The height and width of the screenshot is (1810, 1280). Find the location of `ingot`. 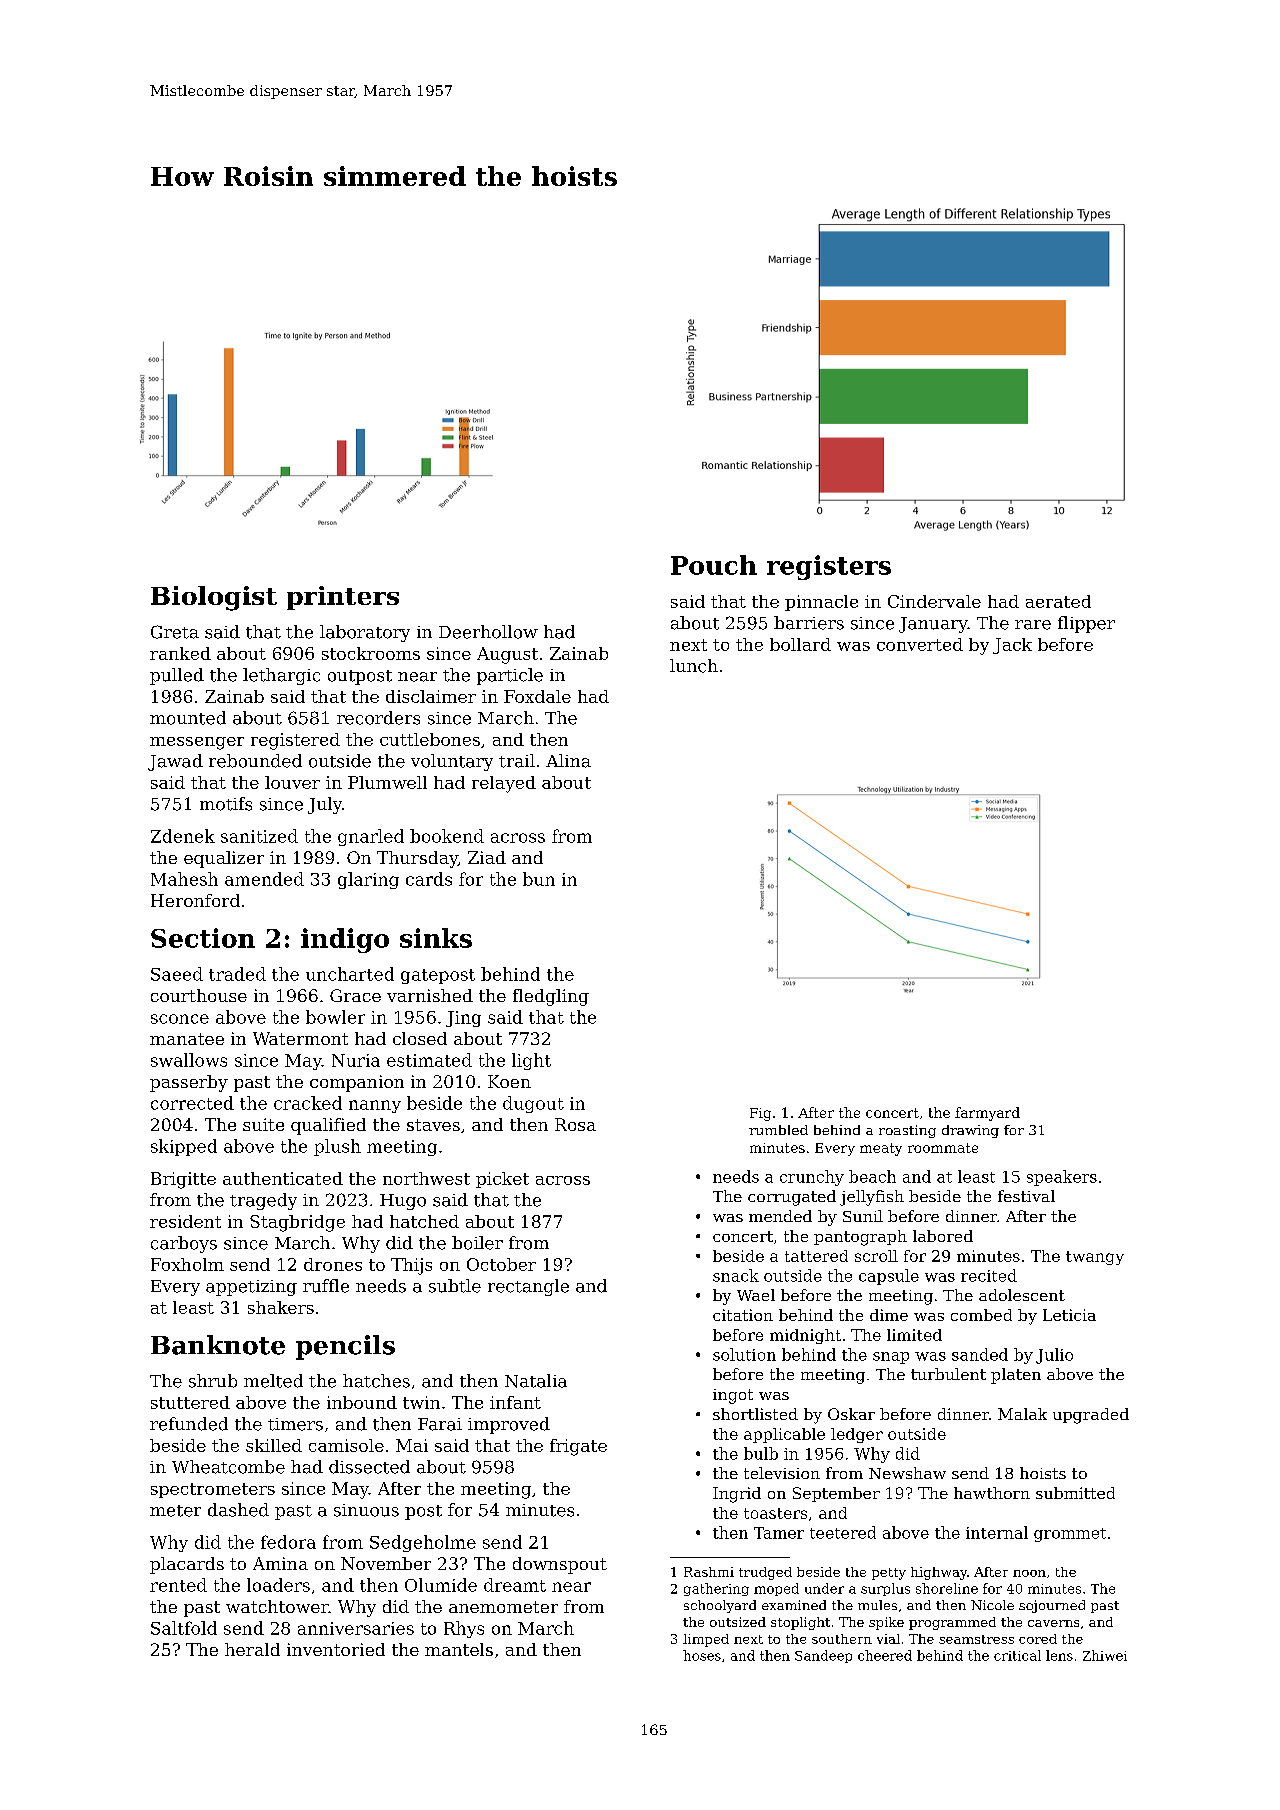

ingot is located at coordinates (733, 1396).
